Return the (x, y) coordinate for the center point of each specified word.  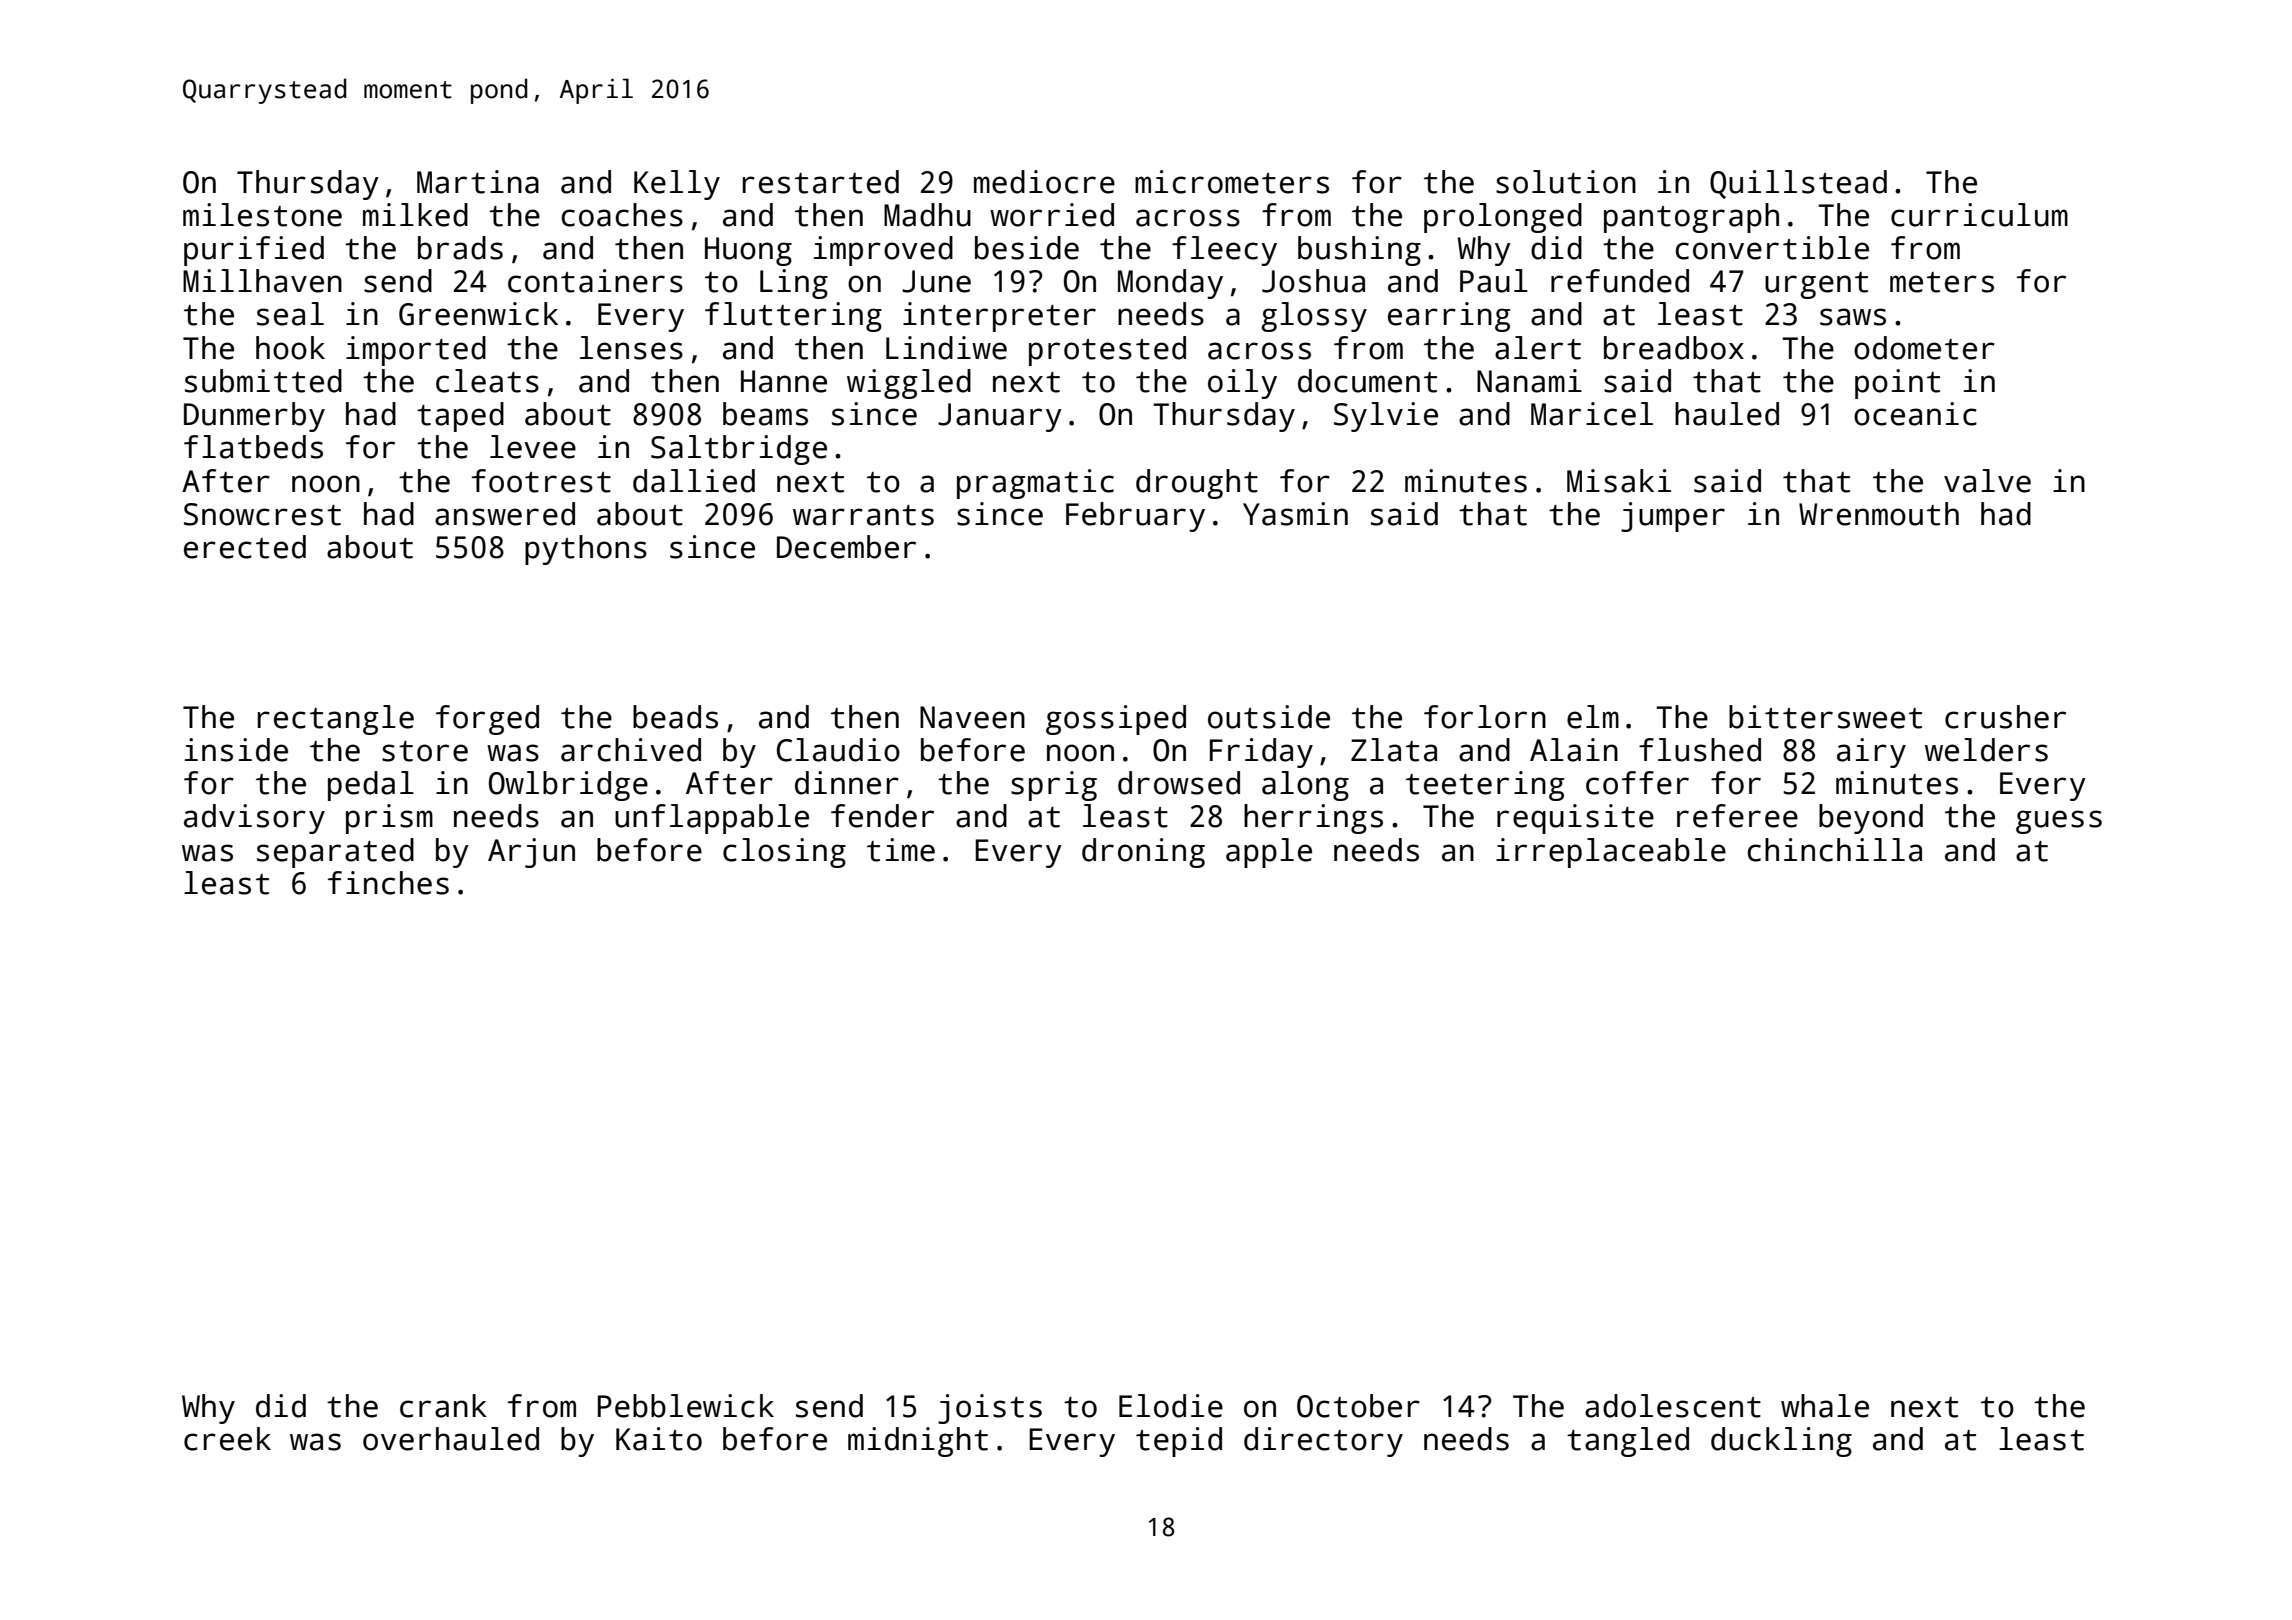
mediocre (1044, 182)
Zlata (1394, 750)
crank (443, 1406)
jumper (1673, 517)
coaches (622, 215)
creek (227, 1439)
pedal (371, 786)
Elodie (1171, 1406)
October (1358, 1406)
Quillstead (1798, 184)
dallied (694, 481)
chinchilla (1835, 850)
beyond (1871, 819)
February (1135, 517)
